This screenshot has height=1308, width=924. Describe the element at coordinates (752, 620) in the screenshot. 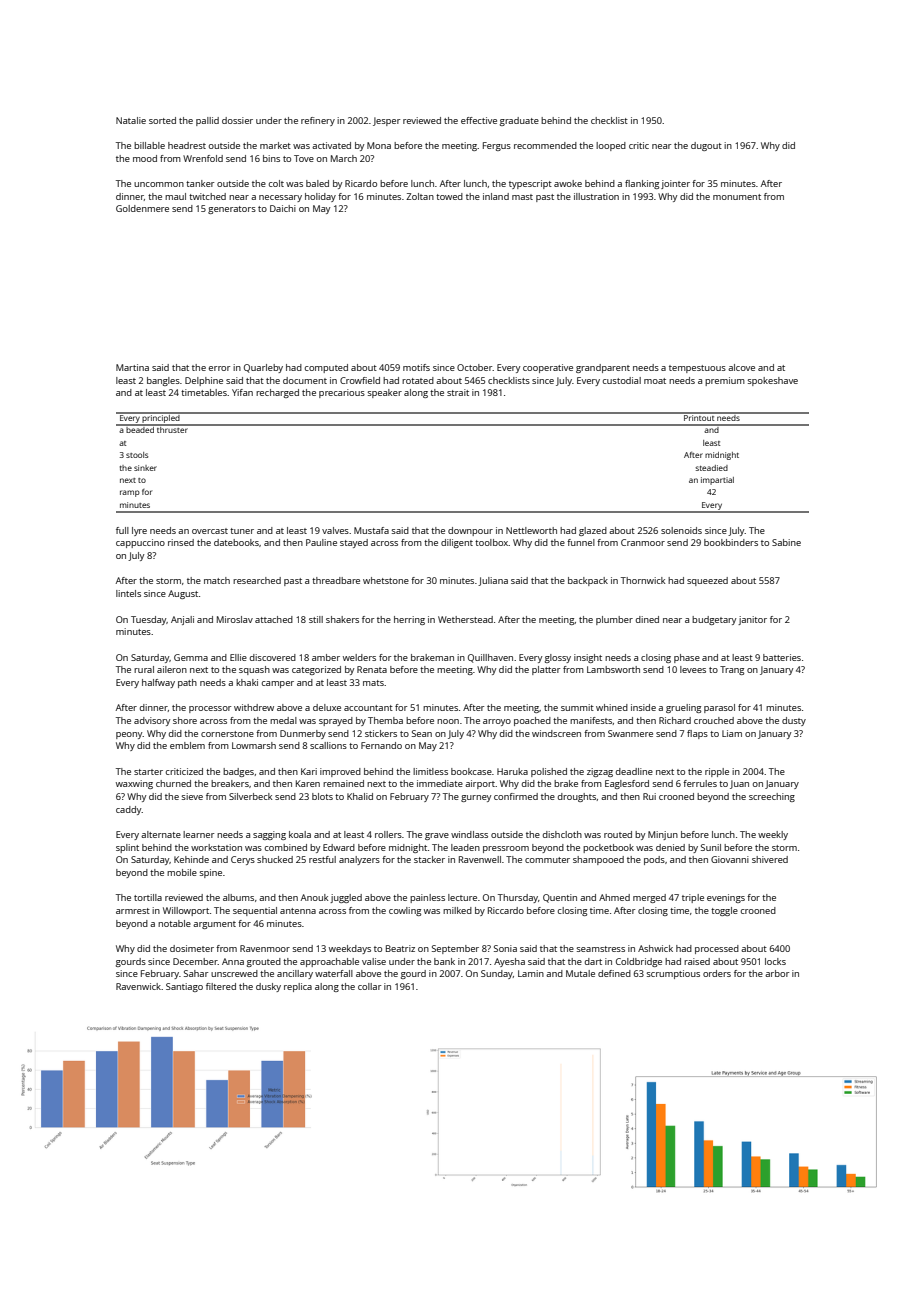

I see `janitor` at that location.
